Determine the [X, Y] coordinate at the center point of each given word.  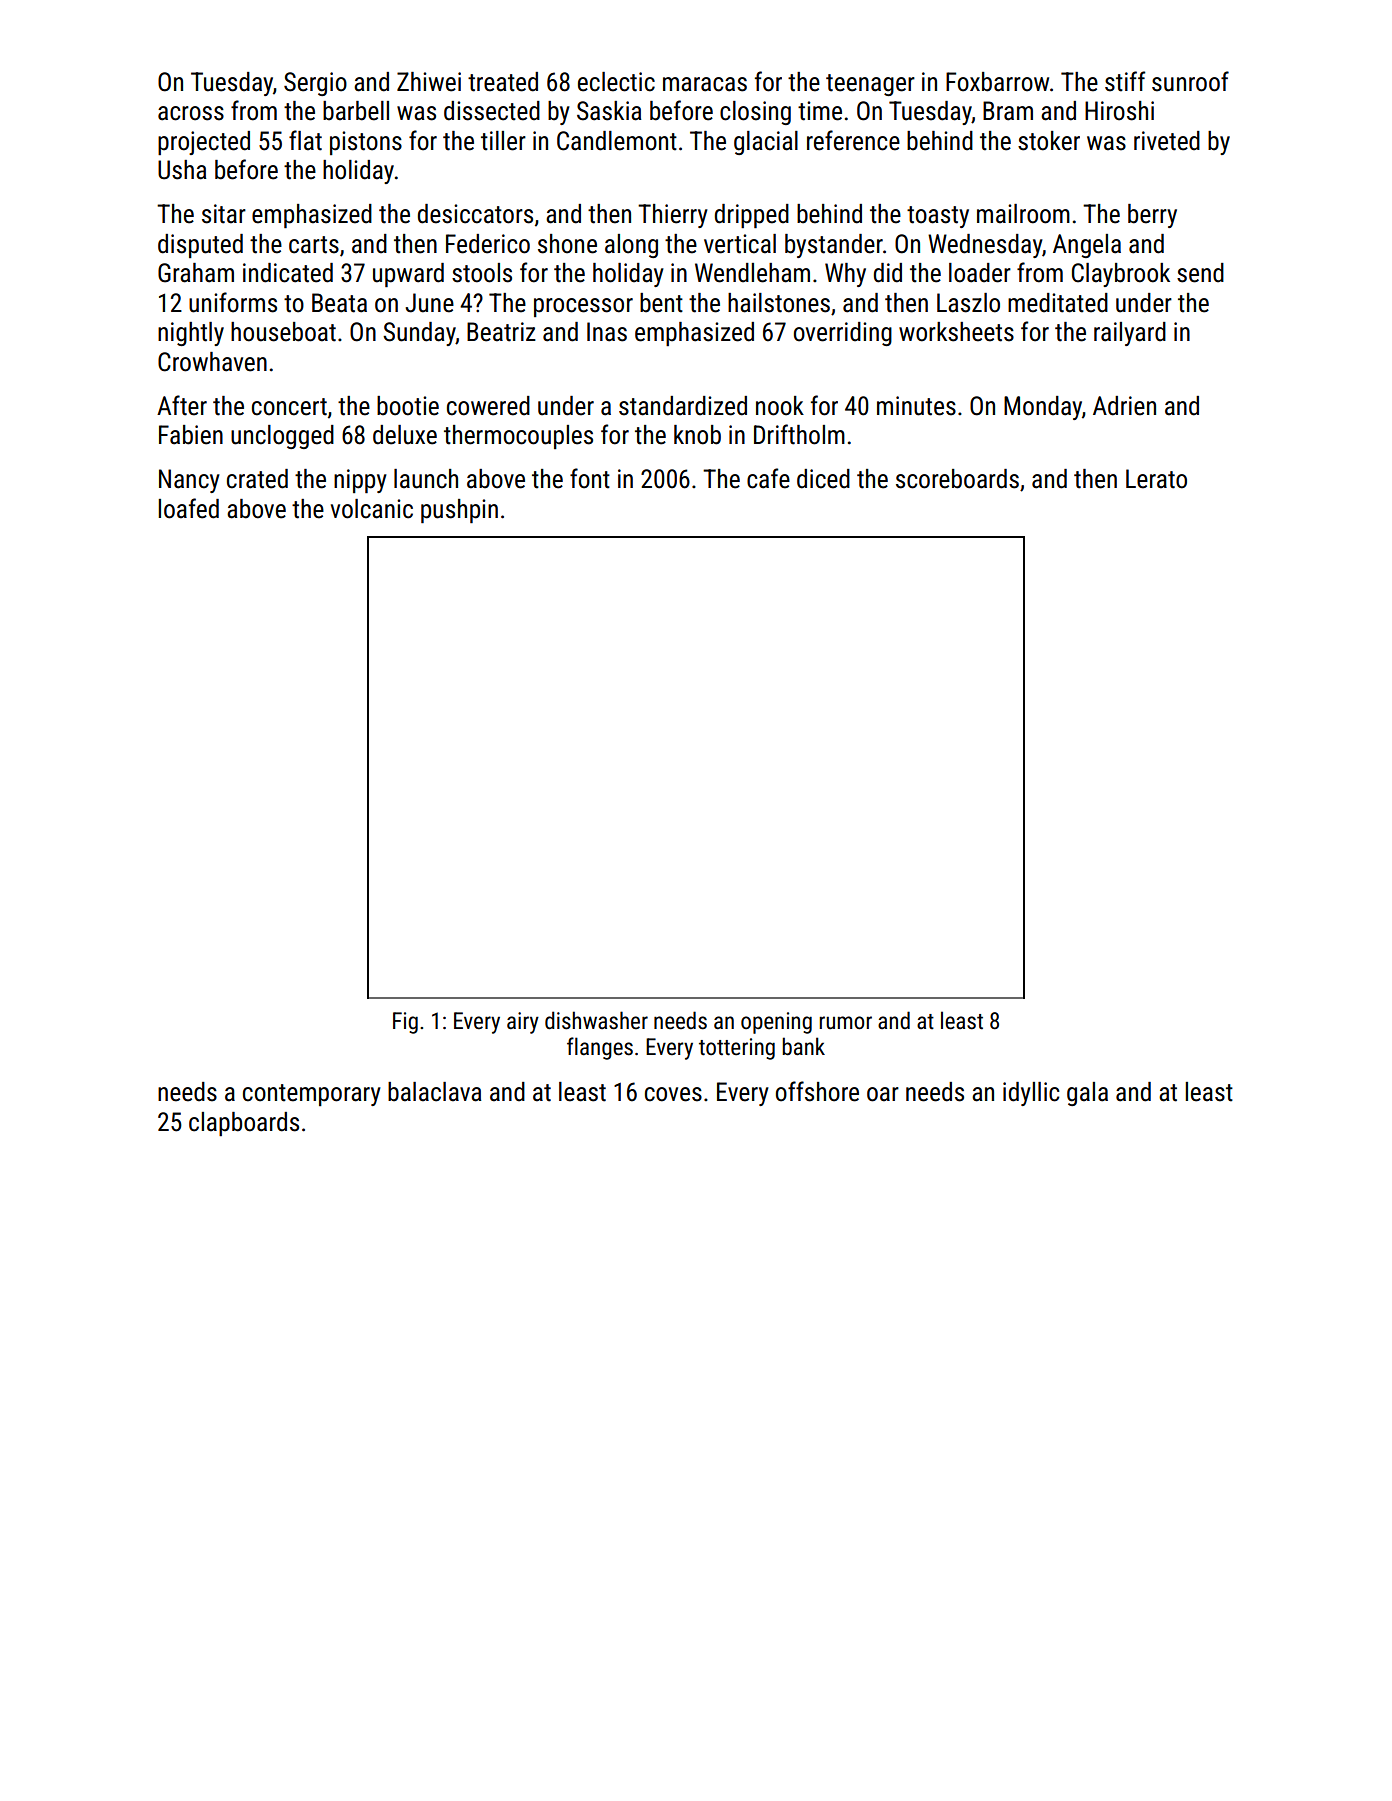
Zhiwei [429, 82]
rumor [845, 1023]
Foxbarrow [997, 82]
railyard [1130, 334]
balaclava [434, 1092]
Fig [405, 1023]
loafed [189, 508]
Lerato [1156, 479]
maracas [705, 84]
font [590, 478]
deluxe [405, 435]
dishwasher [596, 1020]
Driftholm [799, 434]
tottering [737, 1049]
